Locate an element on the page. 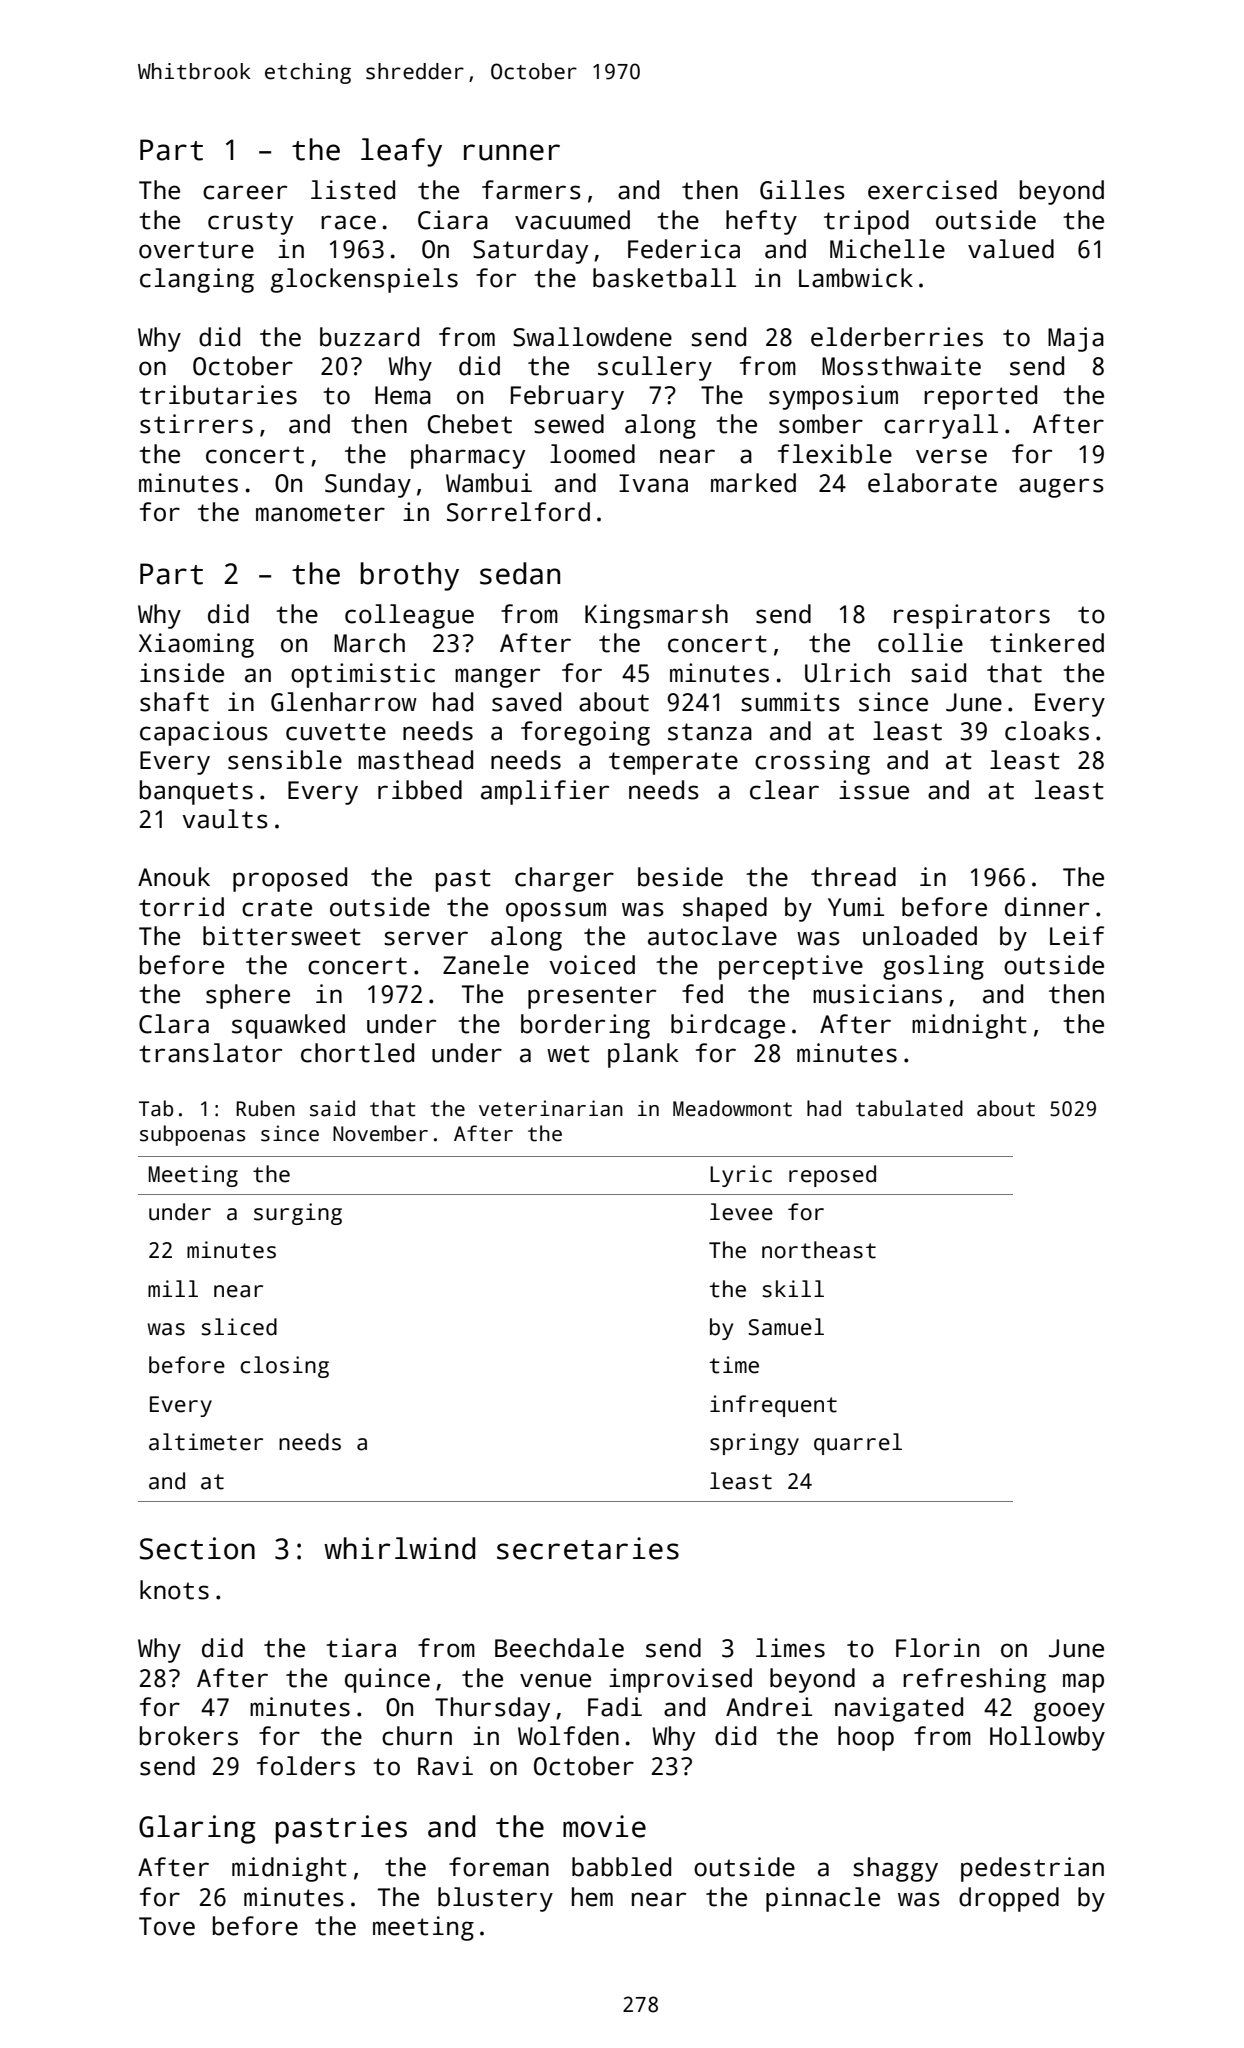 The height and width of the document is (2048, 1244). mill is located at coordinates (173, 1288).
